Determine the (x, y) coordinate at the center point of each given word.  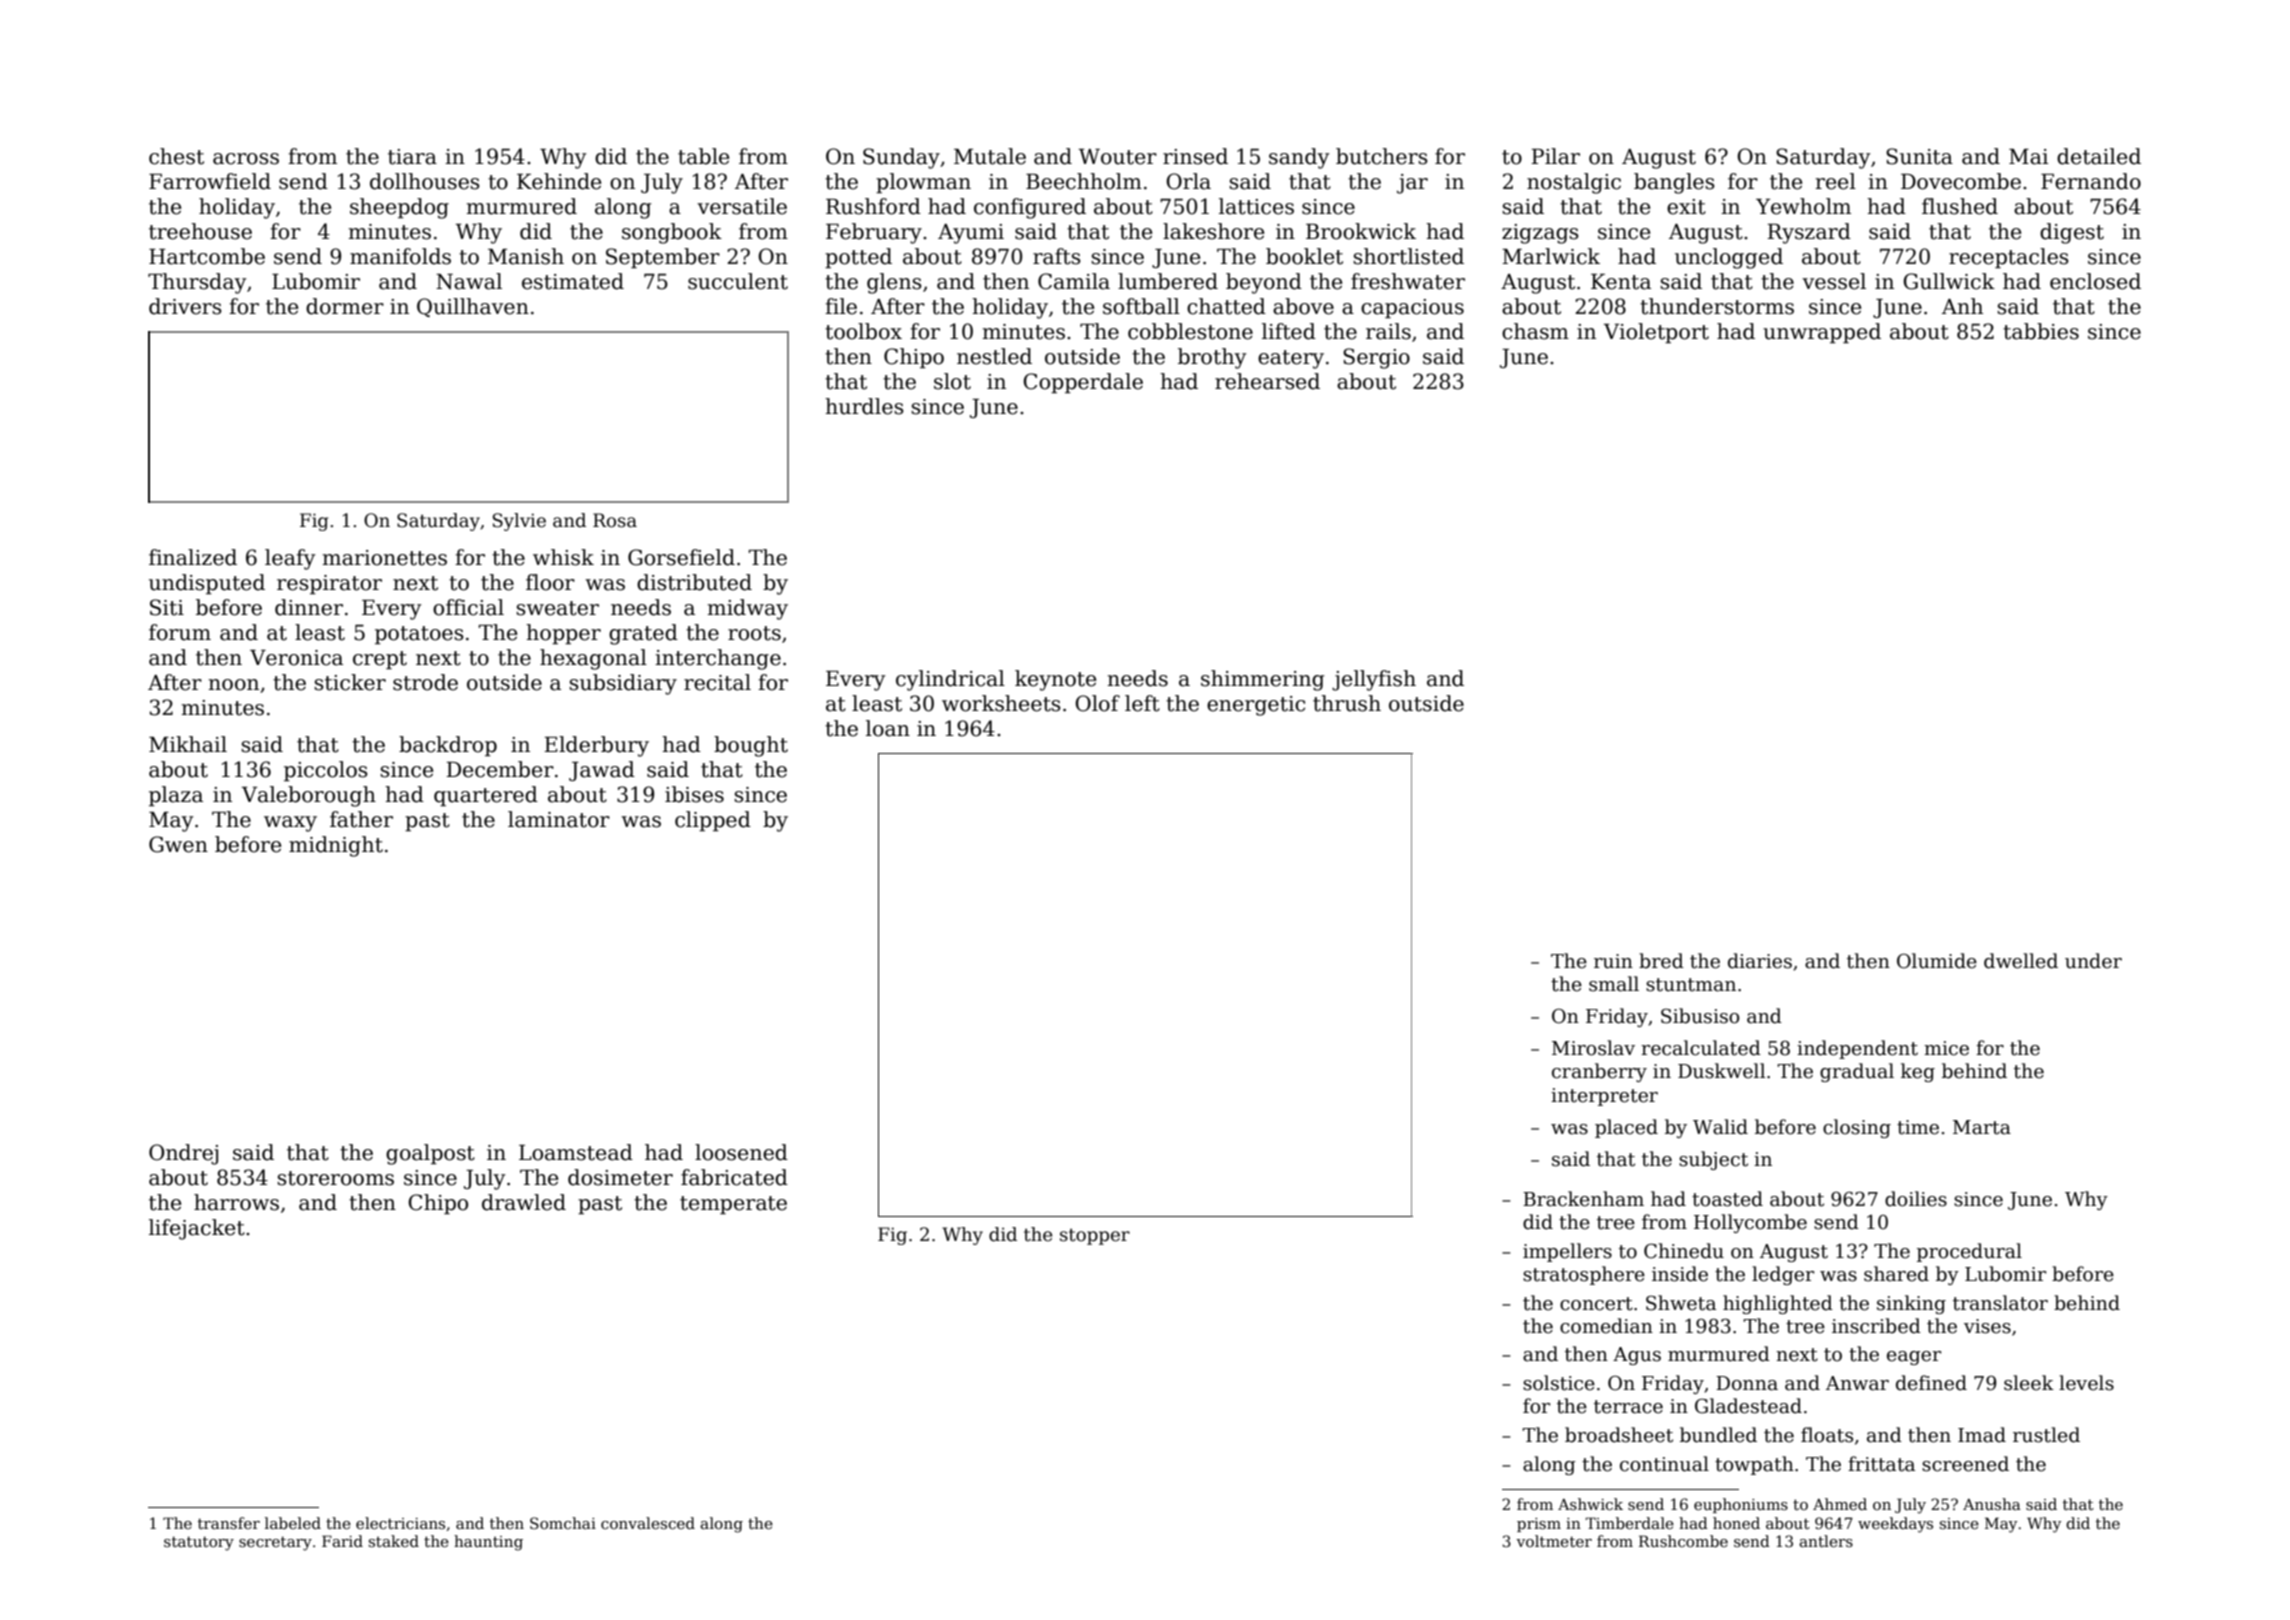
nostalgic (1574, 183)
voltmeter (1554, 1541)
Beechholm (1084, 181)
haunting (488, 1543)
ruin (1613, 961)
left (1142, 703)
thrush (1347, 703)
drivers (185, 306)
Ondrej (183, 1154)
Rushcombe (1683, 1541)
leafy (290, 559)
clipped (713, 821)
